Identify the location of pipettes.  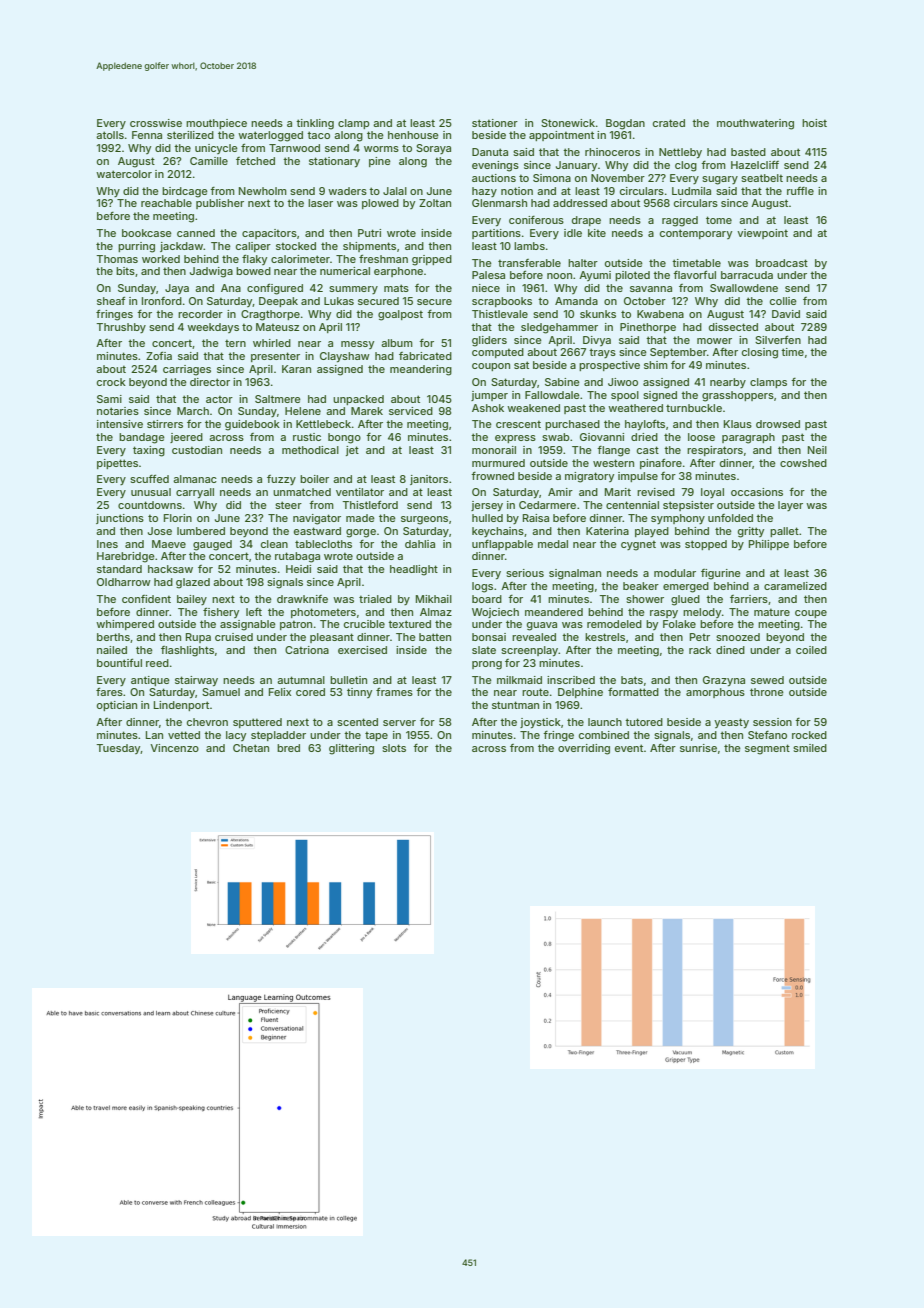
(117, 464).
